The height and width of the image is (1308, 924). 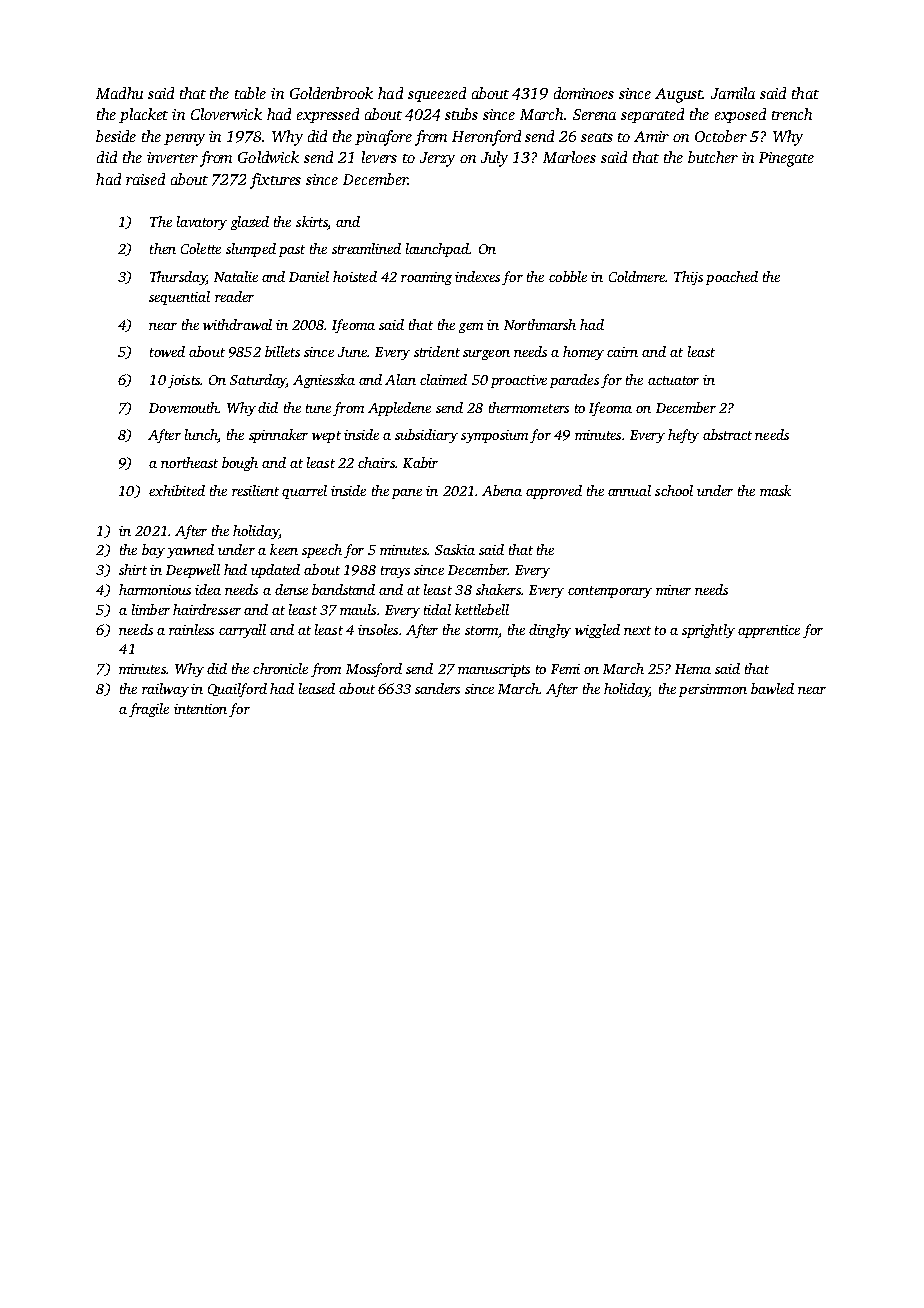 What do you see at coordinates (769, 631) in the image?
I see `apprentice` at bounding box center [769, 631].
